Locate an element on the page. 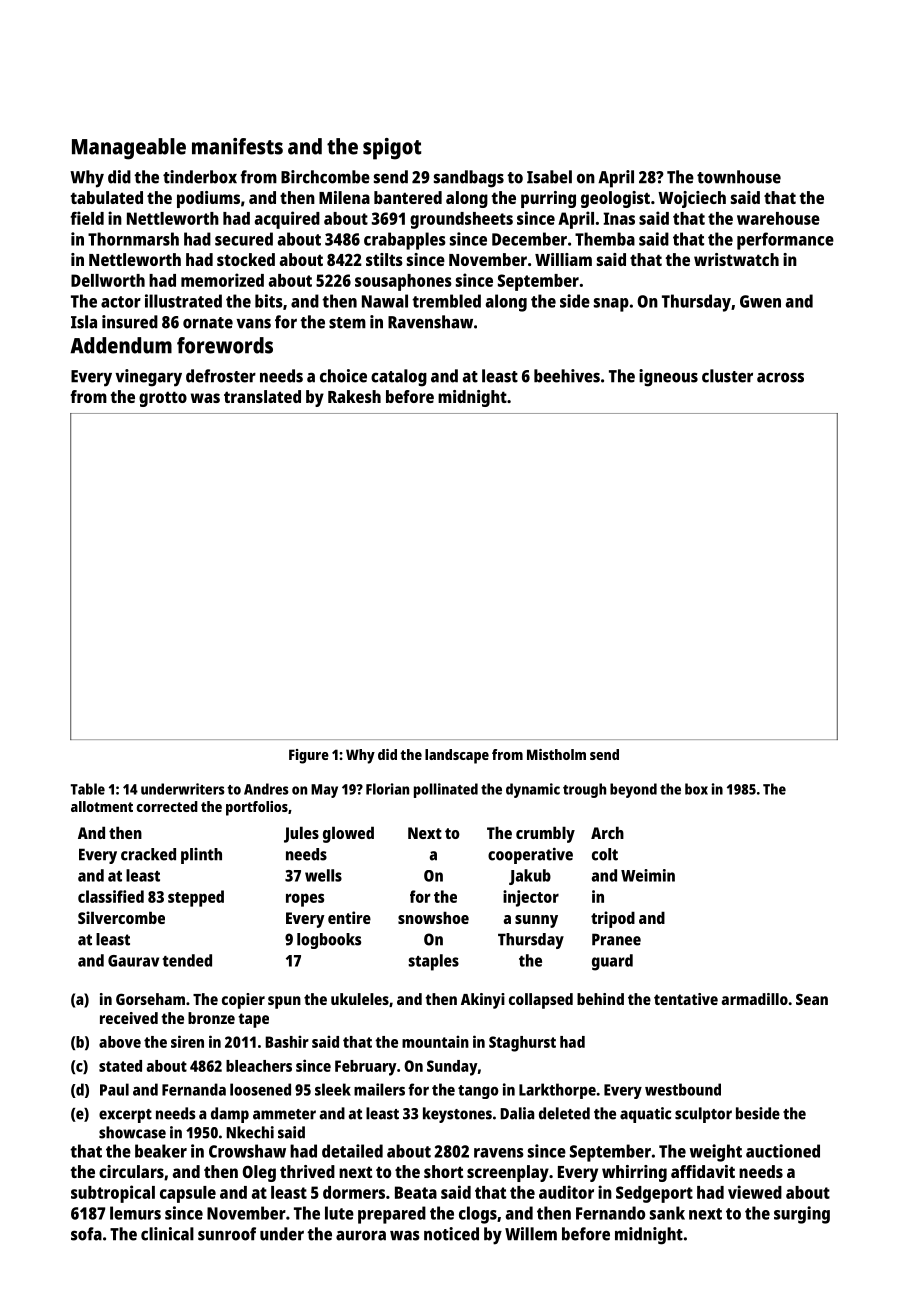  Table is located at coordinates (88, 789).
